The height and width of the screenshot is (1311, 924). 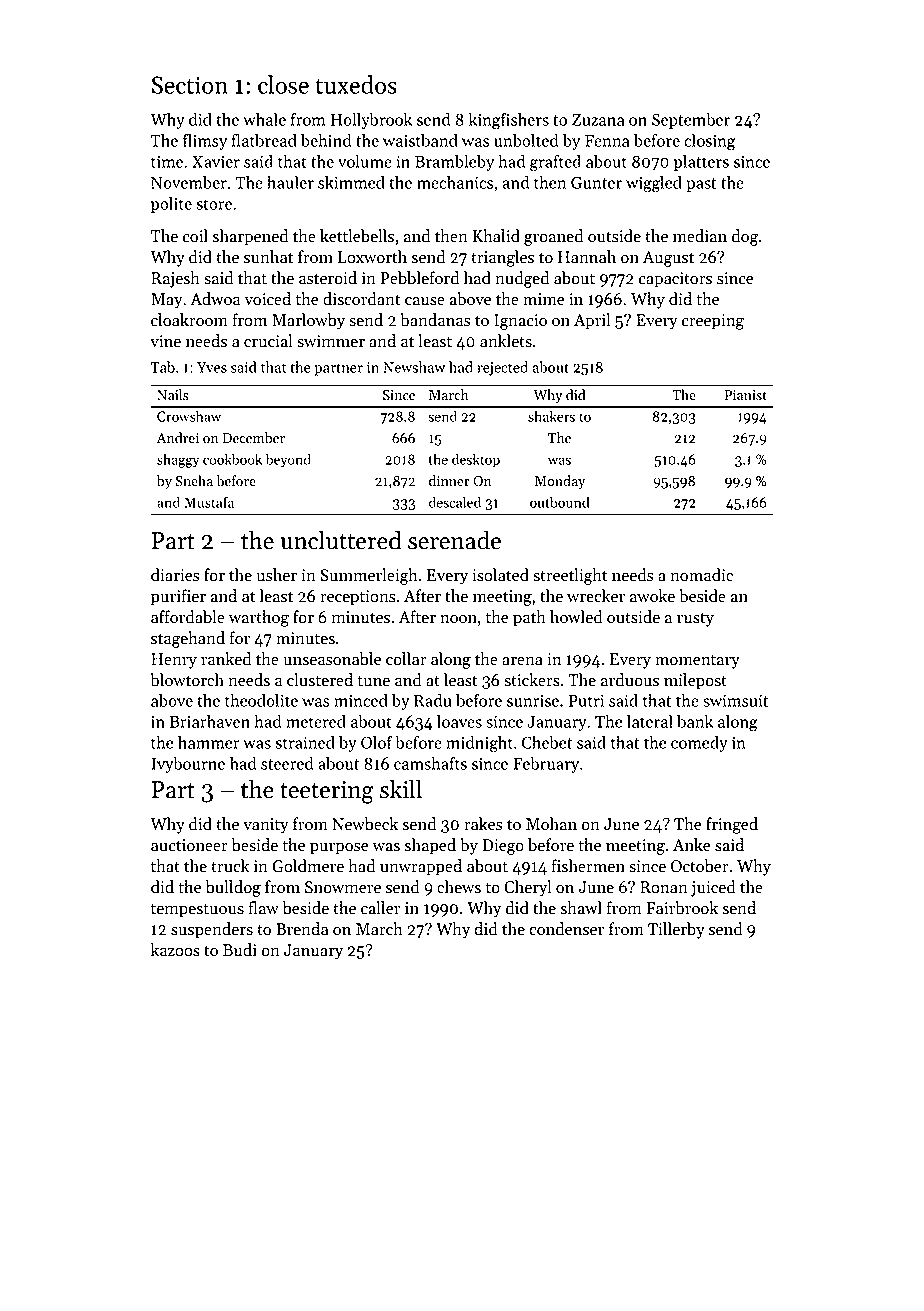 What do you see at coordinates (266, 826) in the screenshot?
I see `vanity` at bounding box center [266, 826].
